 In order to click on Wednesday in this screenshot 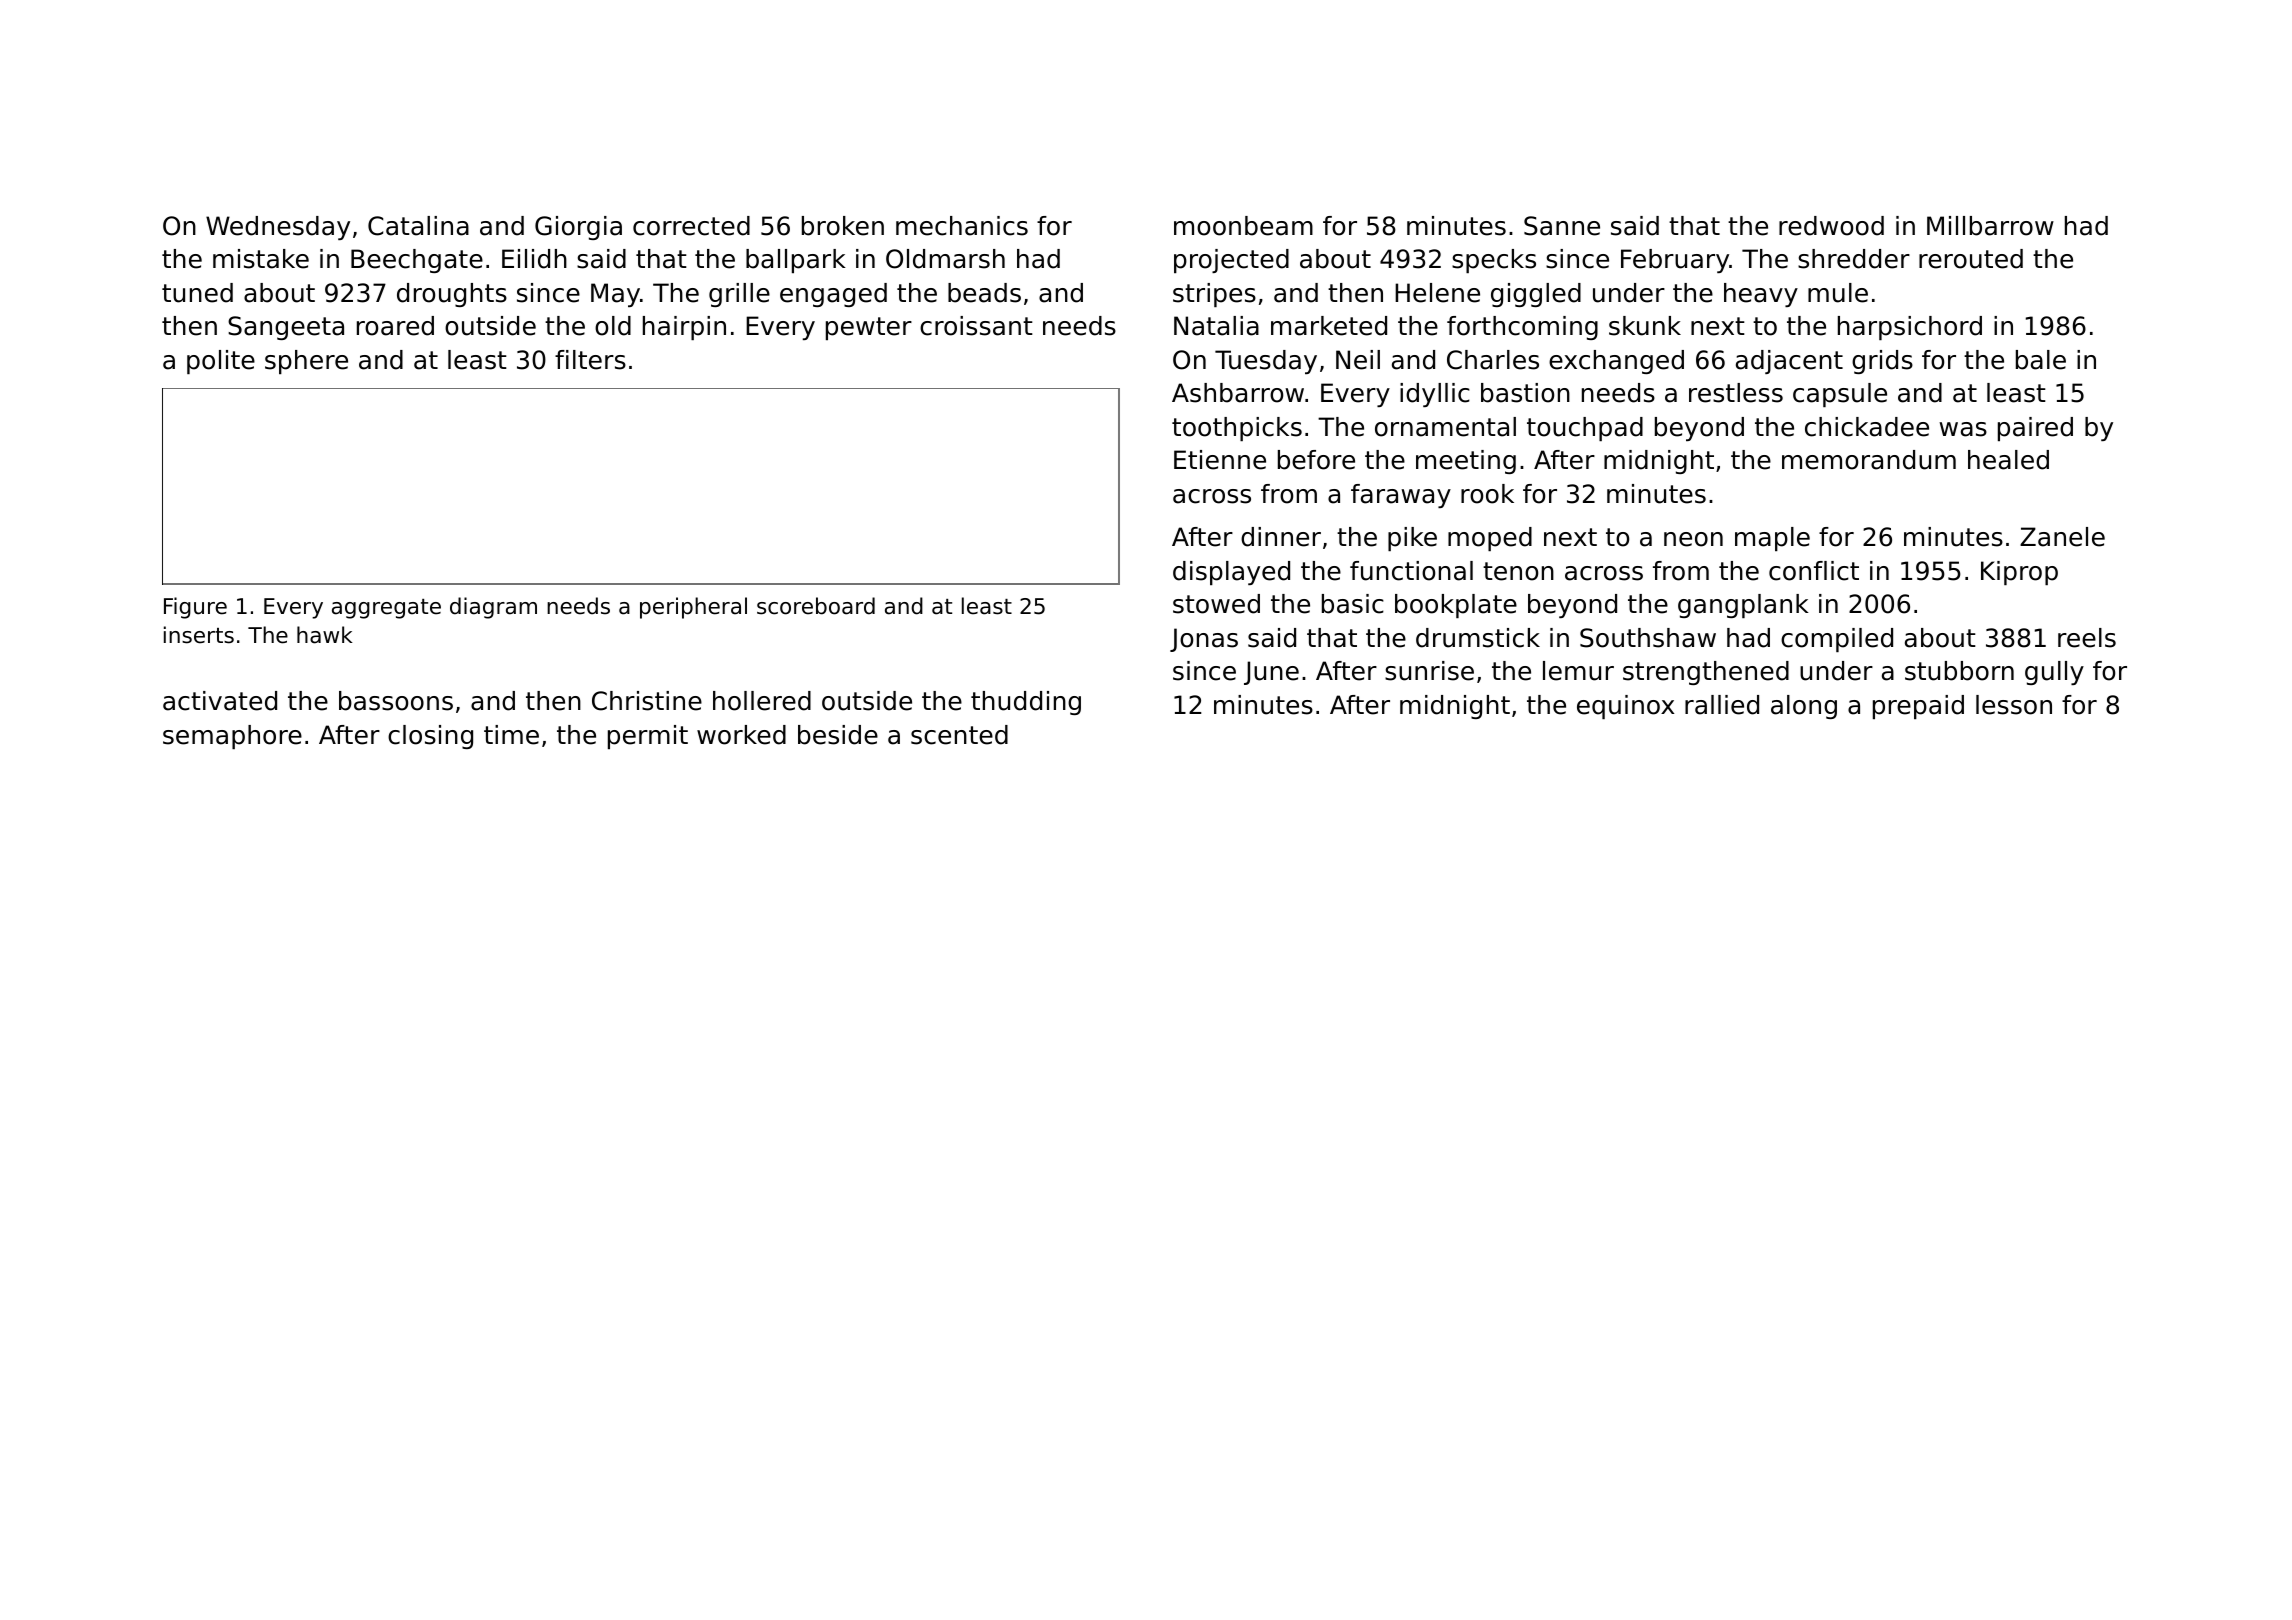, I will do `click(278, 228)`.
